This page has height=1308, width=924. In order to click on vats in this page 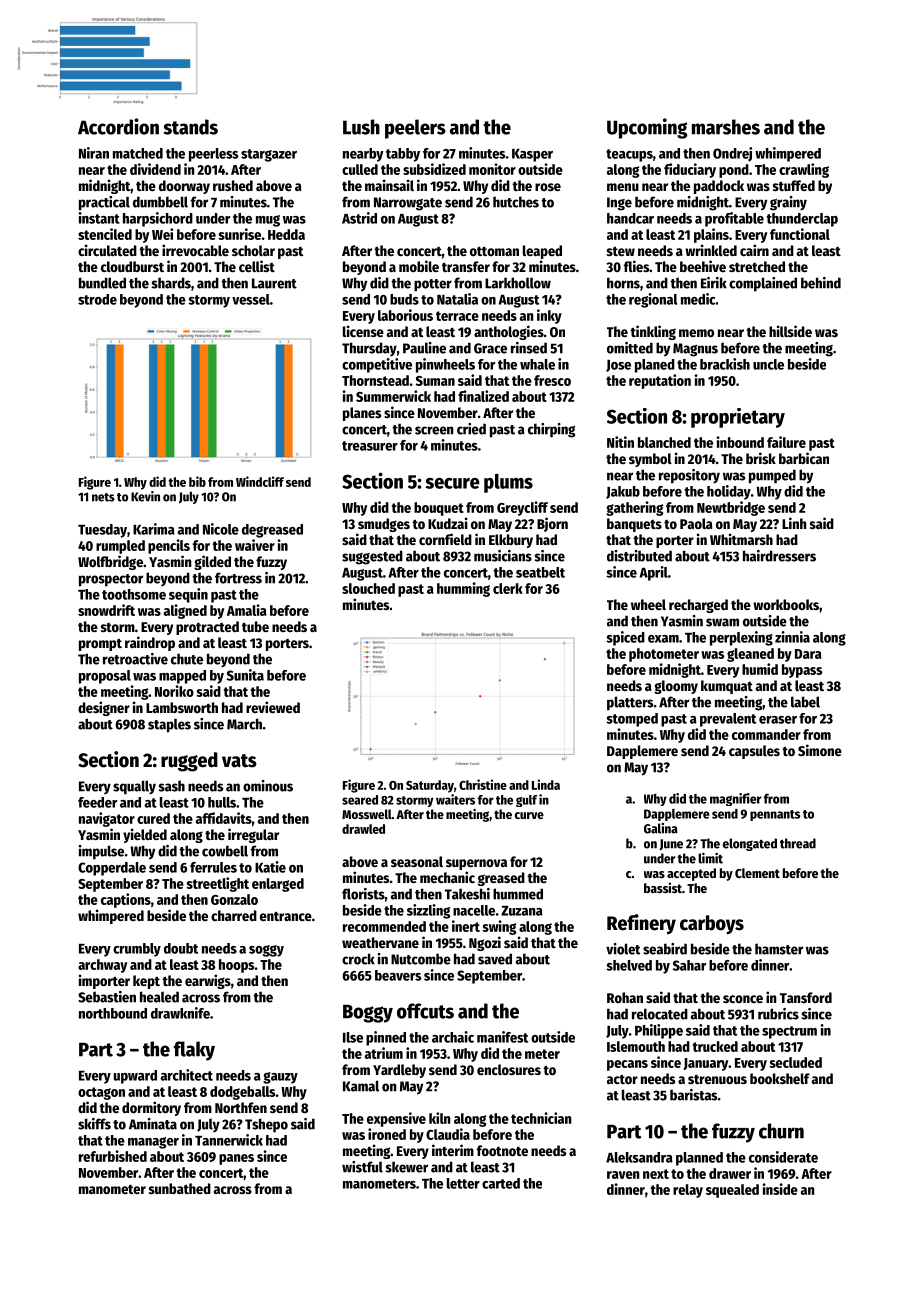, I will do `click(239, 761)`.
